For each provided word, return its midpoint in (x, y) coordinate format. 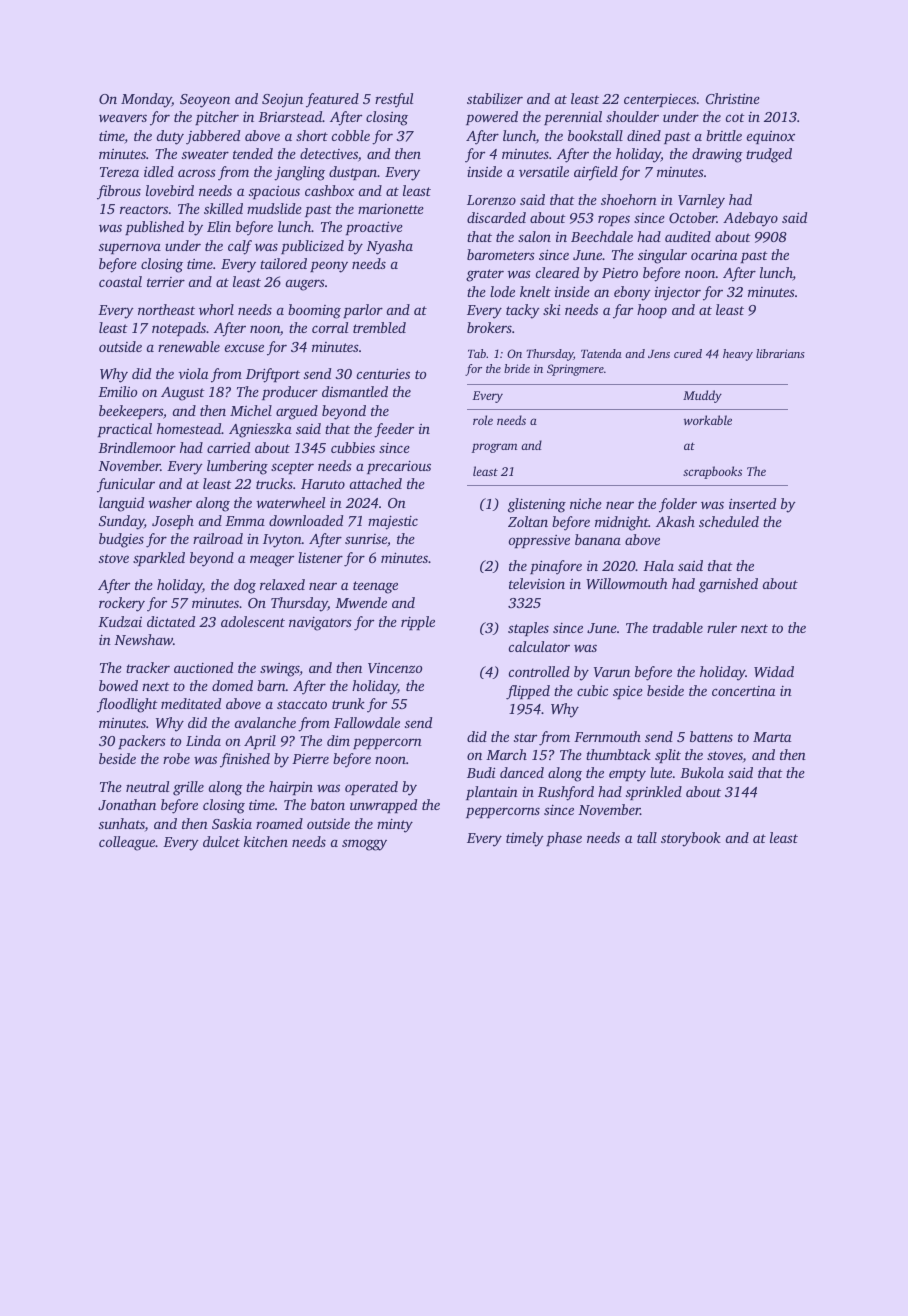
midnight (622, 523)
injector (678, 294)
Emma (245, 521)
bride (517, 368)
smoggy (364, 845)
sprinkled (654, 793)
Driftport (273, 375)
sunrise (366, 539)
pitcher (217, 118)
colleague (127, 843)
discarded (496, 217)
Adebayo (750, 219)
